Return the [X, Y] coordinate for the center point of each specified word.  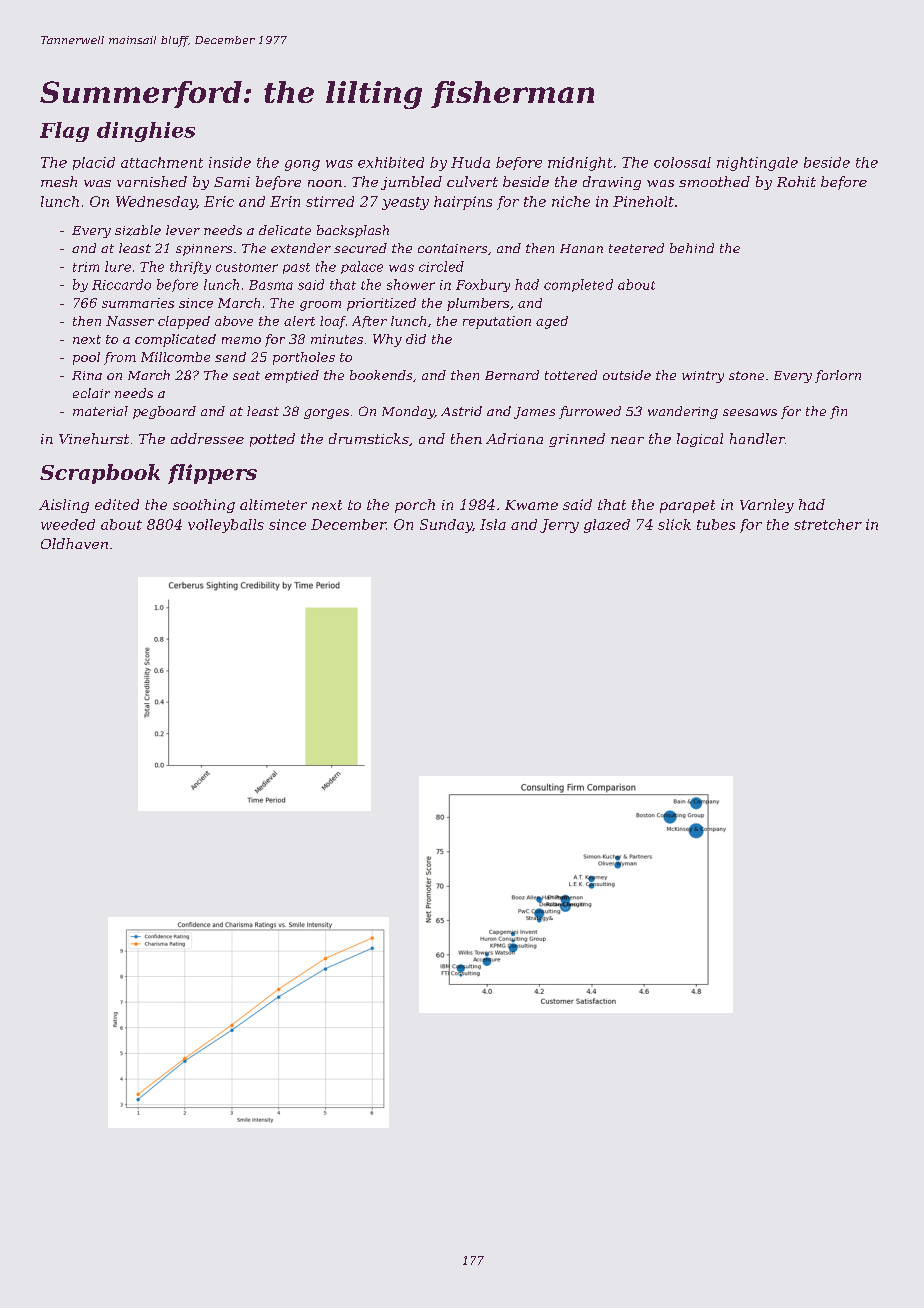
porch [415, 506]
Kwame [531, 505]
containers [452, 248]
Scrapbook [100, 474]
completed [578, 285]
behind [692, 248]
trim [86, 267]
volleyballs [226, 526]
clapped [184, 322]
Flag [64, 132]
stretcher [828, 524]
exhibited [391, 162]
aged [552, 322]
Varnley [767, 506]
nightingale [757, 164]
